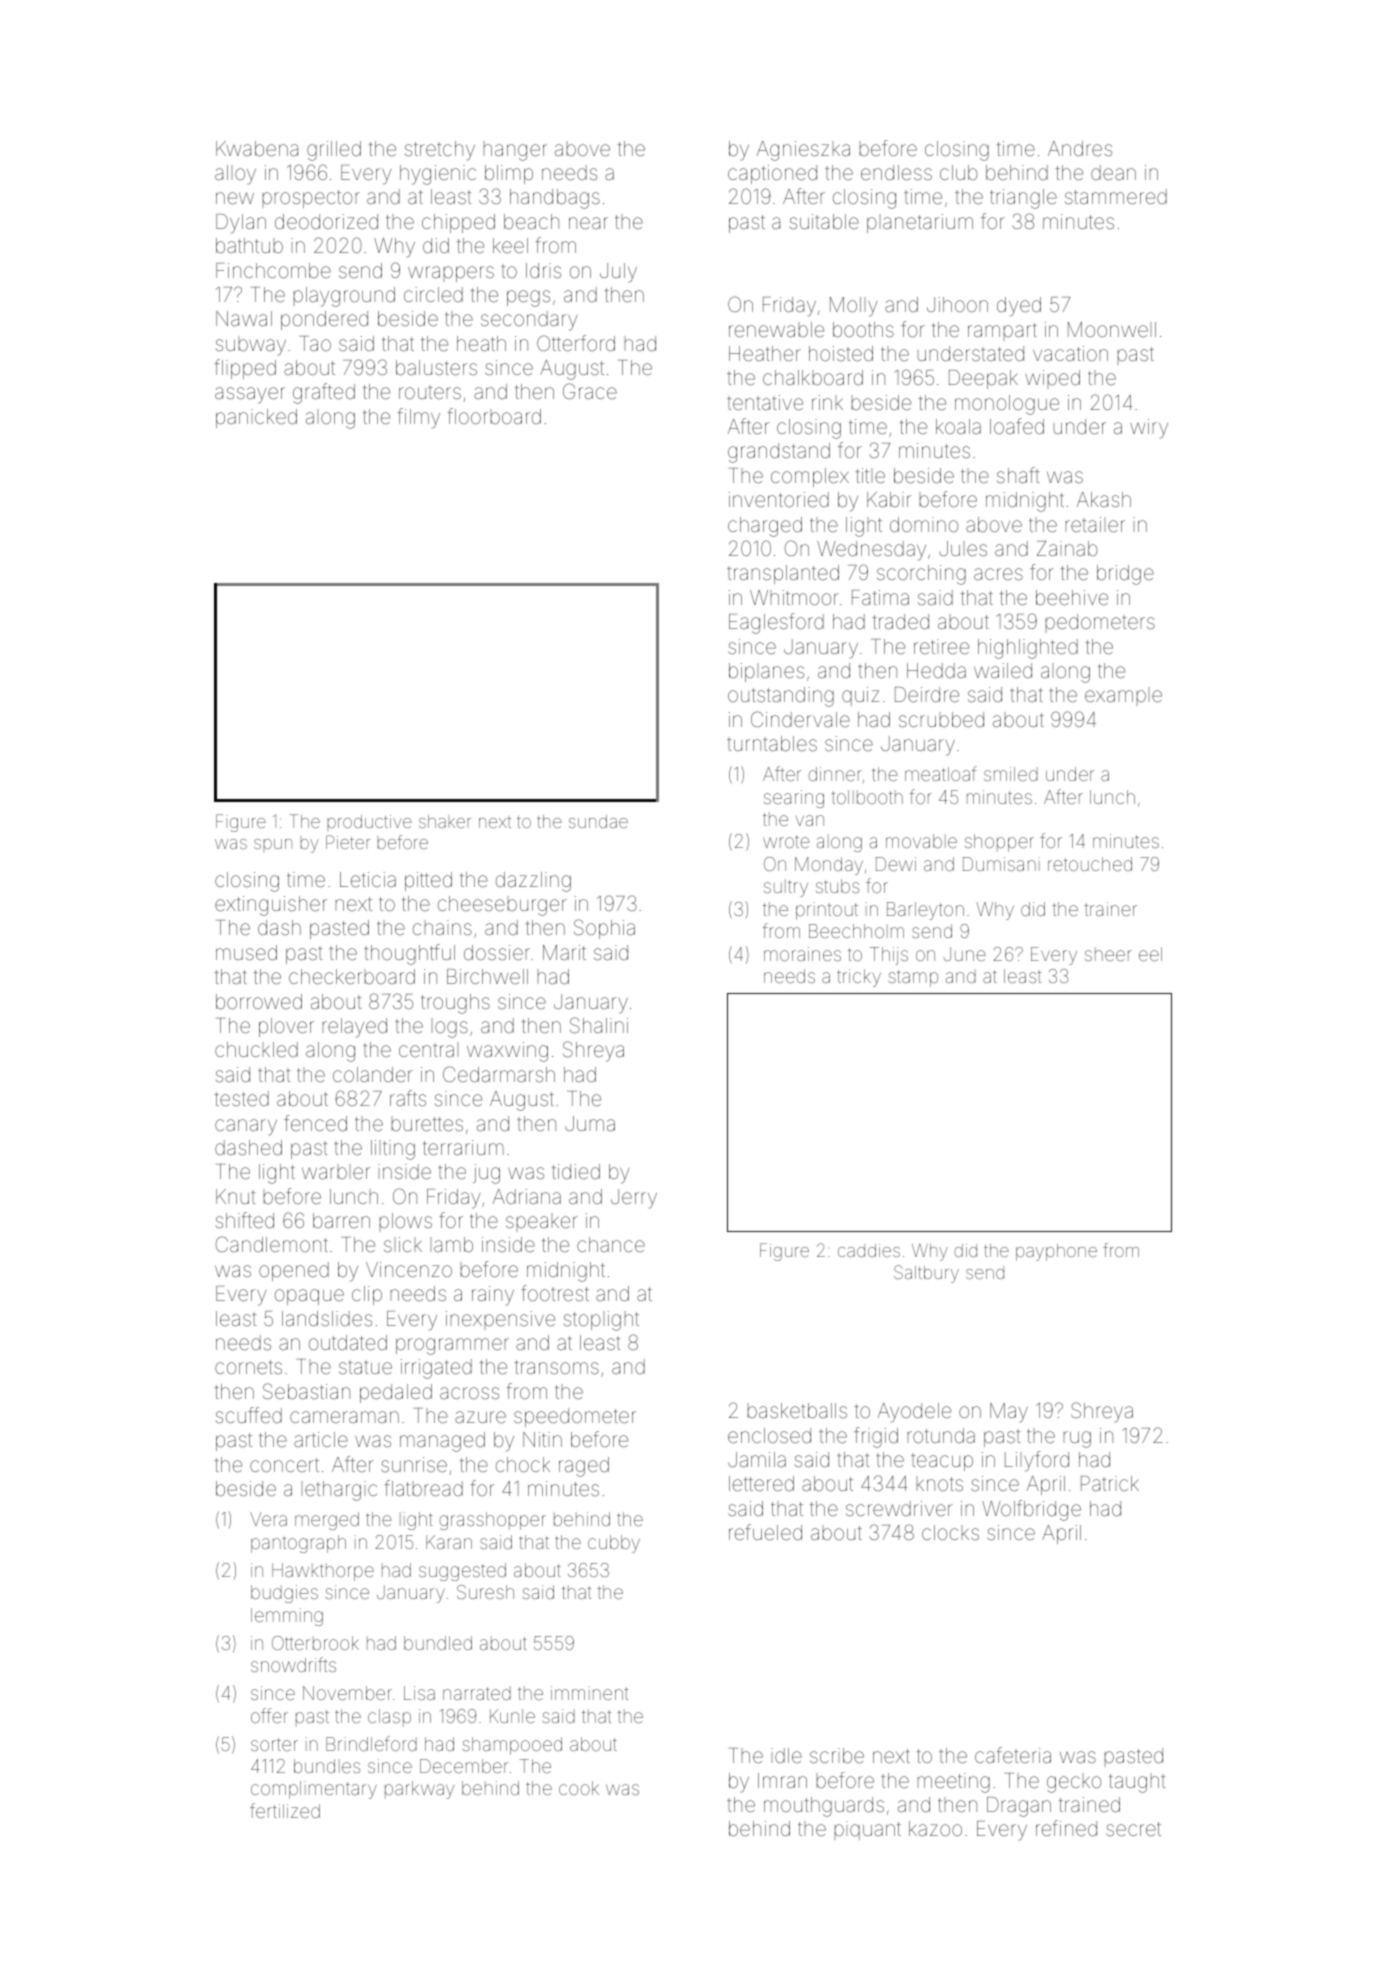 This image has width=1386, height=1969. What do you see at coordinates (797, 1410) in the image?
I see `basketballs` at bounding box center [797, 1410].
